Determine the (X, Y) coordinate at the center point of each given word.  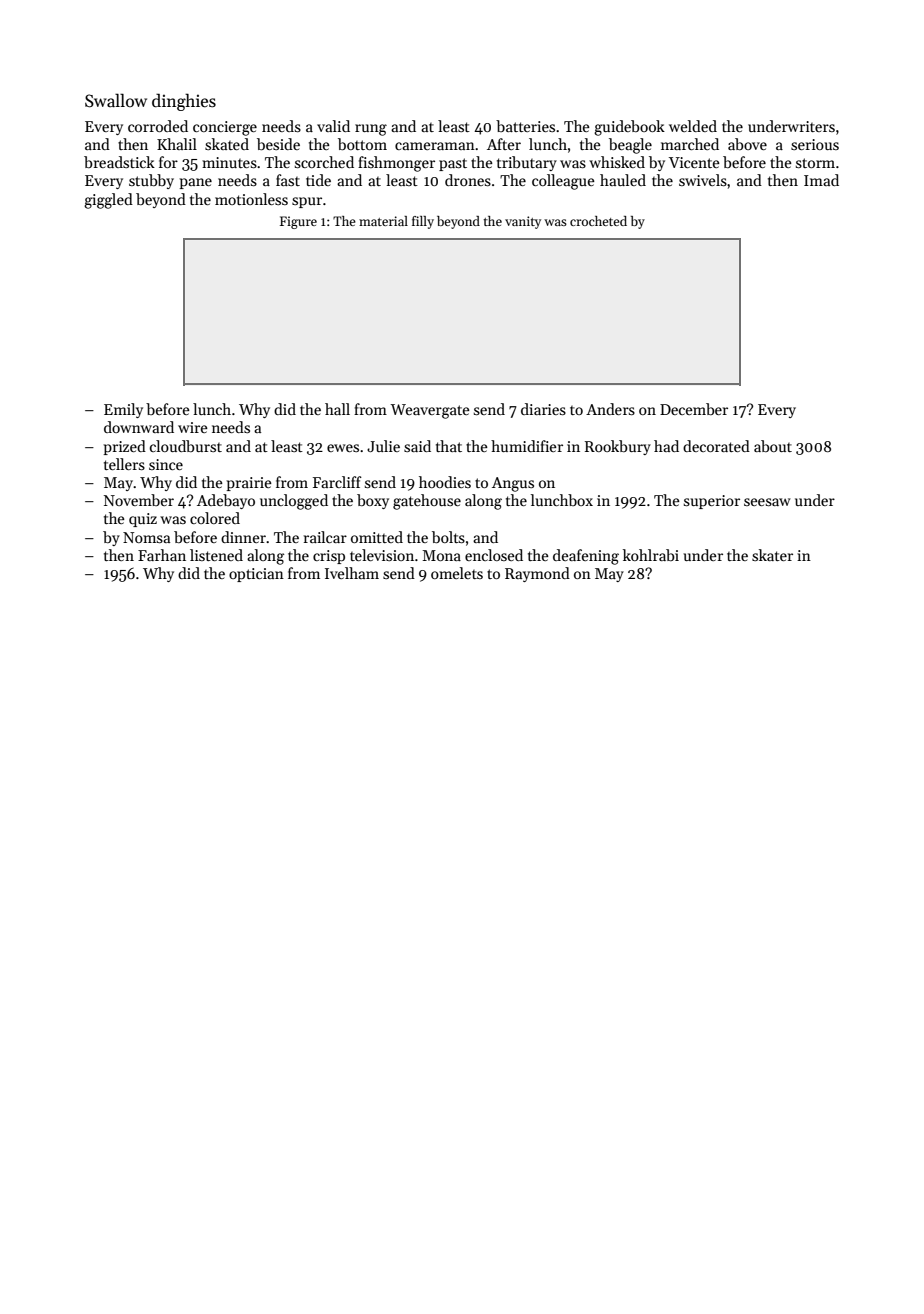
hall (337, 409)
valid (333, 126)
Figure (298, 222)
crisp (329, 557)
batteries (525, 126)
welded (693, 126)
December (694, 409)
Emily (123, 410)
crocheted (598, 221)
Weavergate (430, 411)
